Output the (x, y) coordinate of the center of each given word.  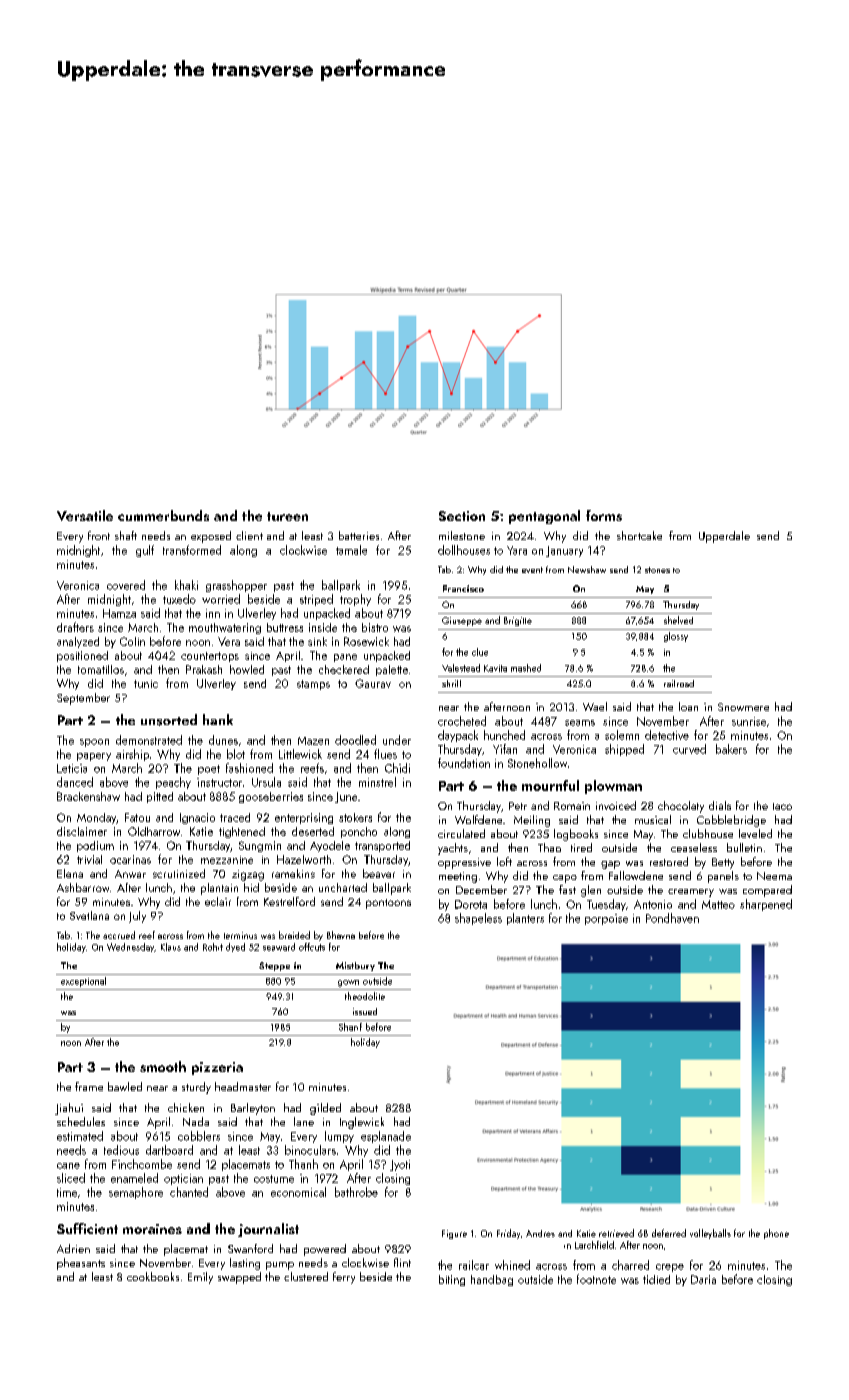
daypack (458, 736)
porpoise (606, 919)
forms (604, 515)
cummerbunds (163, 515)
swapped (239, 1278)
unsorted (169, 720)
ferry (344, 1278)
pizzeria (217, 1068)
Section (462, 516)
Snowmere (743, 707)
